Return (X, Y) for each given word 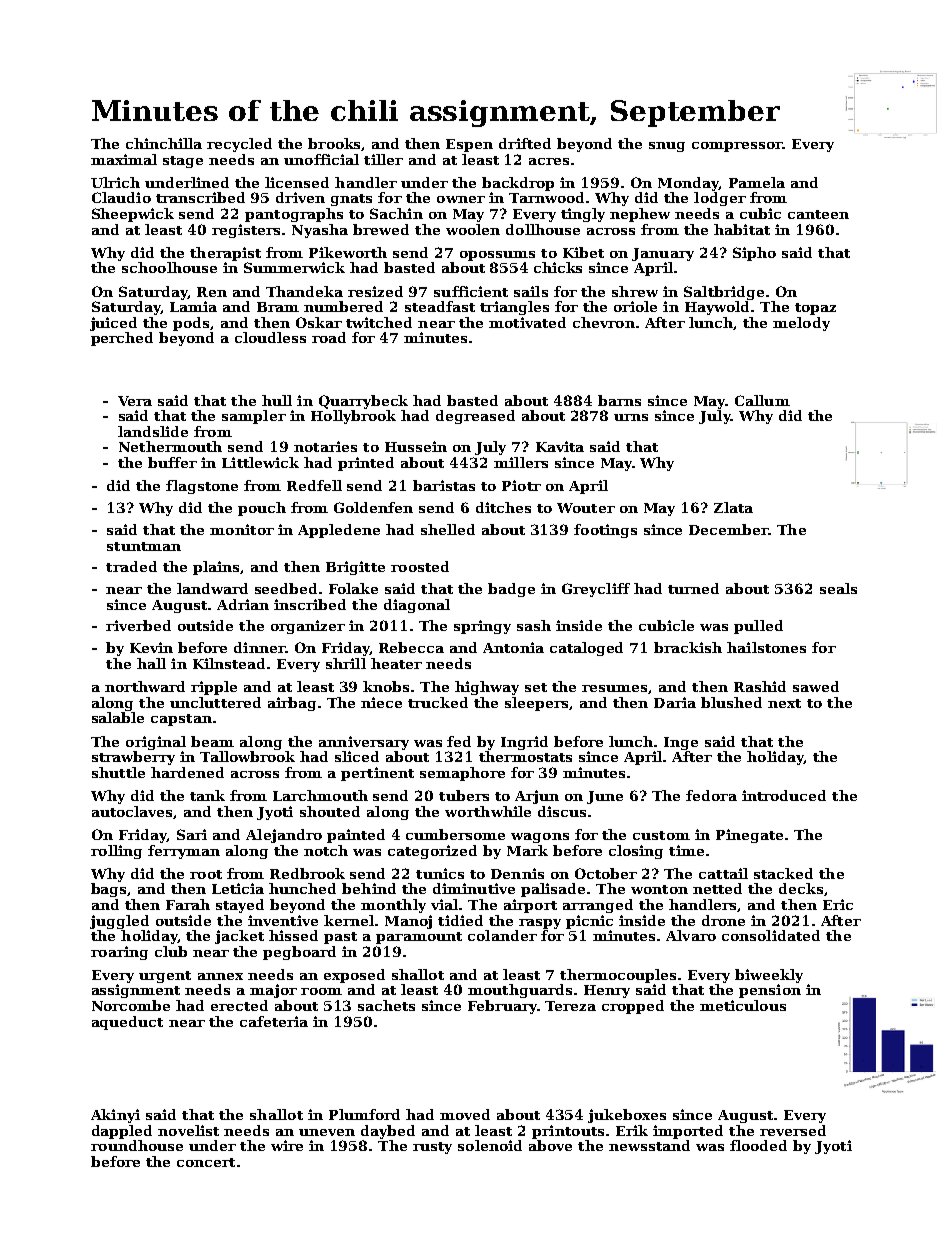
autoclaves (133, 812)
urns (631, 417)
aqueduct (127, 1023)
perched (122, 339)
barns (619, 400)
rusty (432, 1148)
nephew (640, 215)
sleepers (536, 704)
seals (838, 588)
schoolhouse (169, 267)
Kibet (583, 252)
